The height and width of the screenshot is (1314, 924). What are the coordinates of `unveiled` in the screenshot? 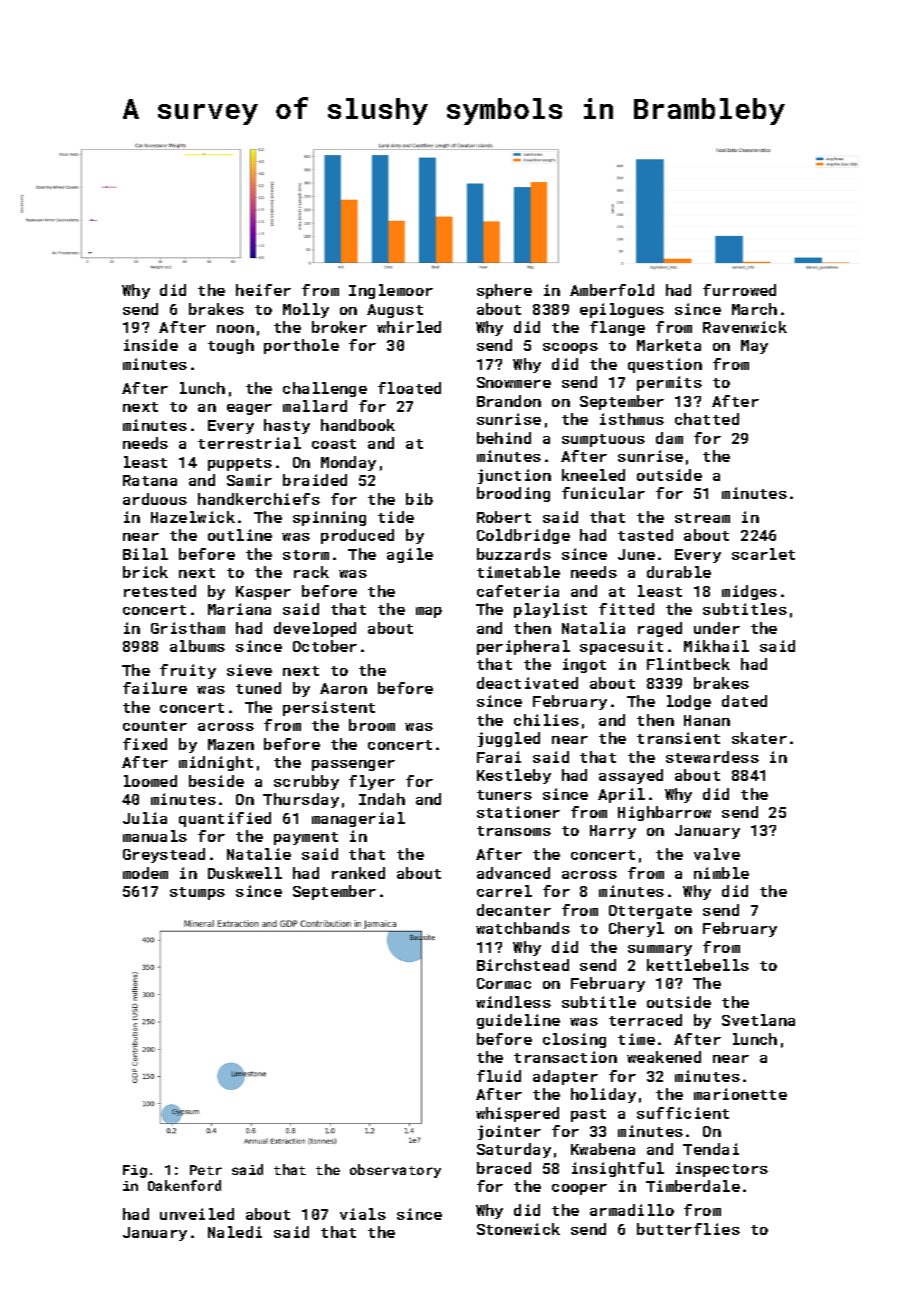 It's located at (197, 1214).
